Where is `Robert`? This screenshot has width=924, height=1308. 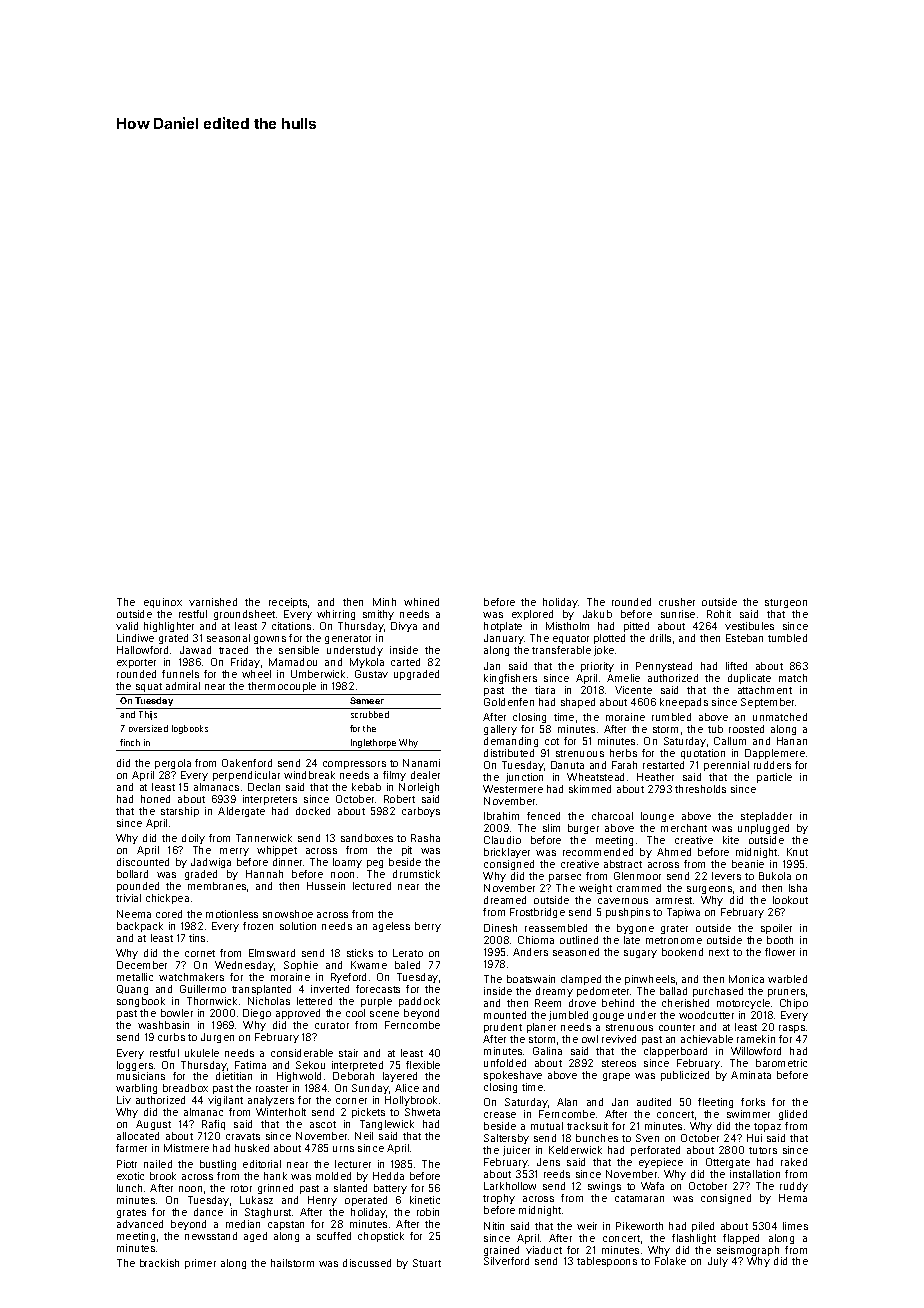 Robert is located at coordinates (399, 799).
